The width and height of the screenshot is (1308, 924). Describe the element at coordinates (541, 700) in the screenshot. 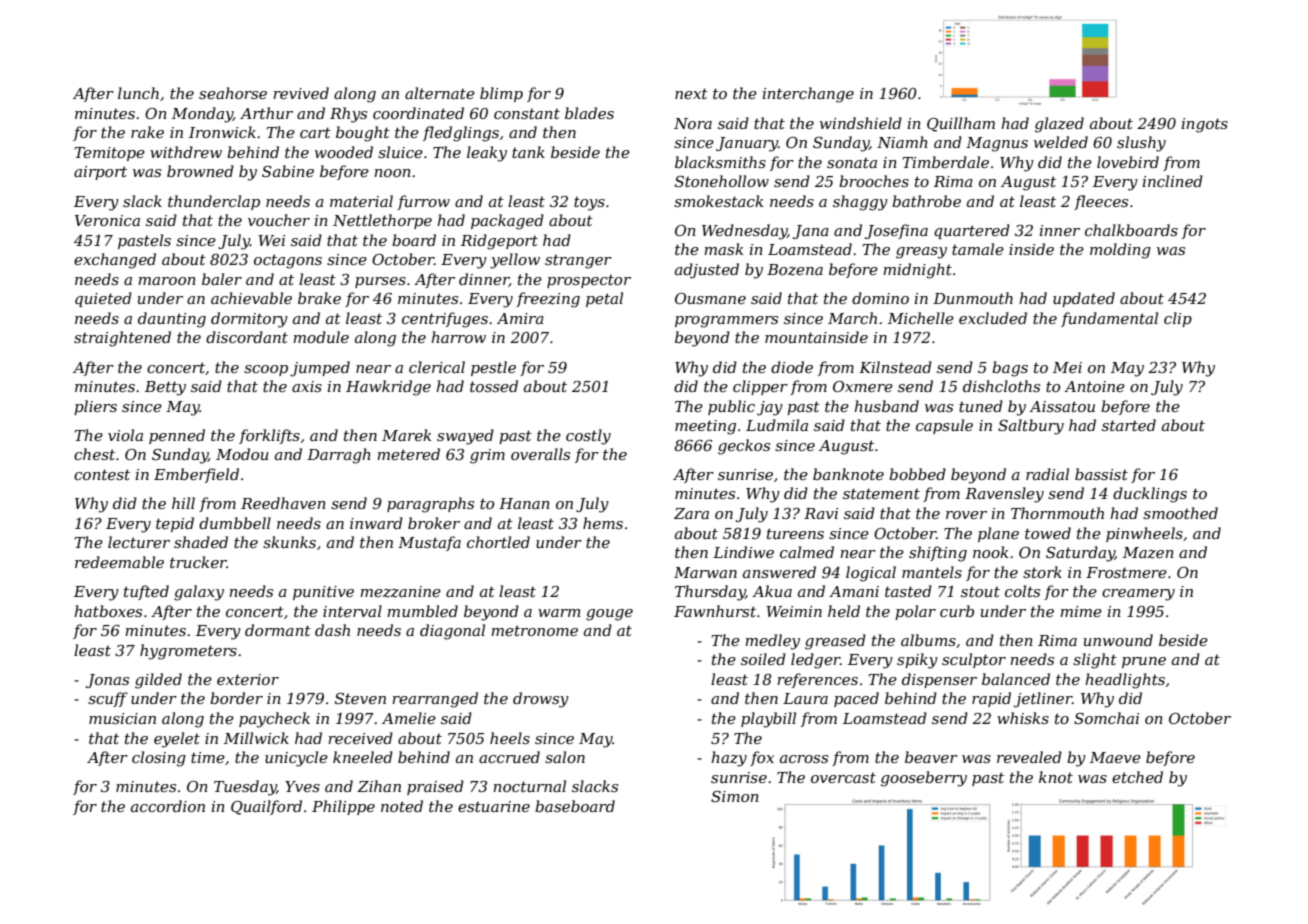

I see `drowsy` at that location.
